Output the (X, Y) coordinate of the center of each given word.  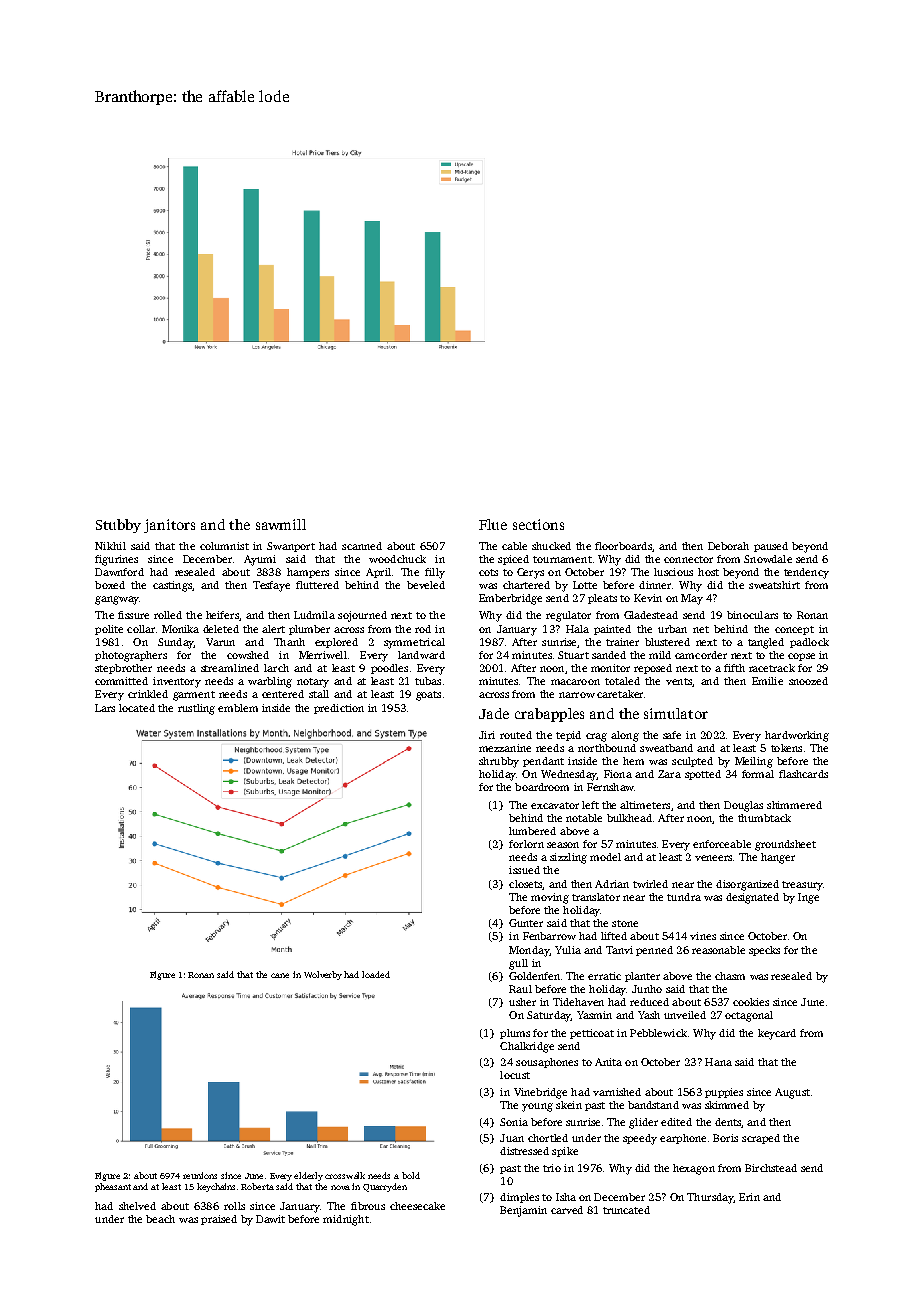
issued (524, 870)
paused (771, 547)
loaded (376, 974)
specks (764, 951)
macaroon (575, 682)
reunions (200, 1175)
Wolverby (323, 975)
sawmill (281, 524)
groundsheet (785, 845)
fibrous (368, 1206)
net (701, 629)
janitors (169, 526)
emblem (238, 708)
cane (280, 975)
